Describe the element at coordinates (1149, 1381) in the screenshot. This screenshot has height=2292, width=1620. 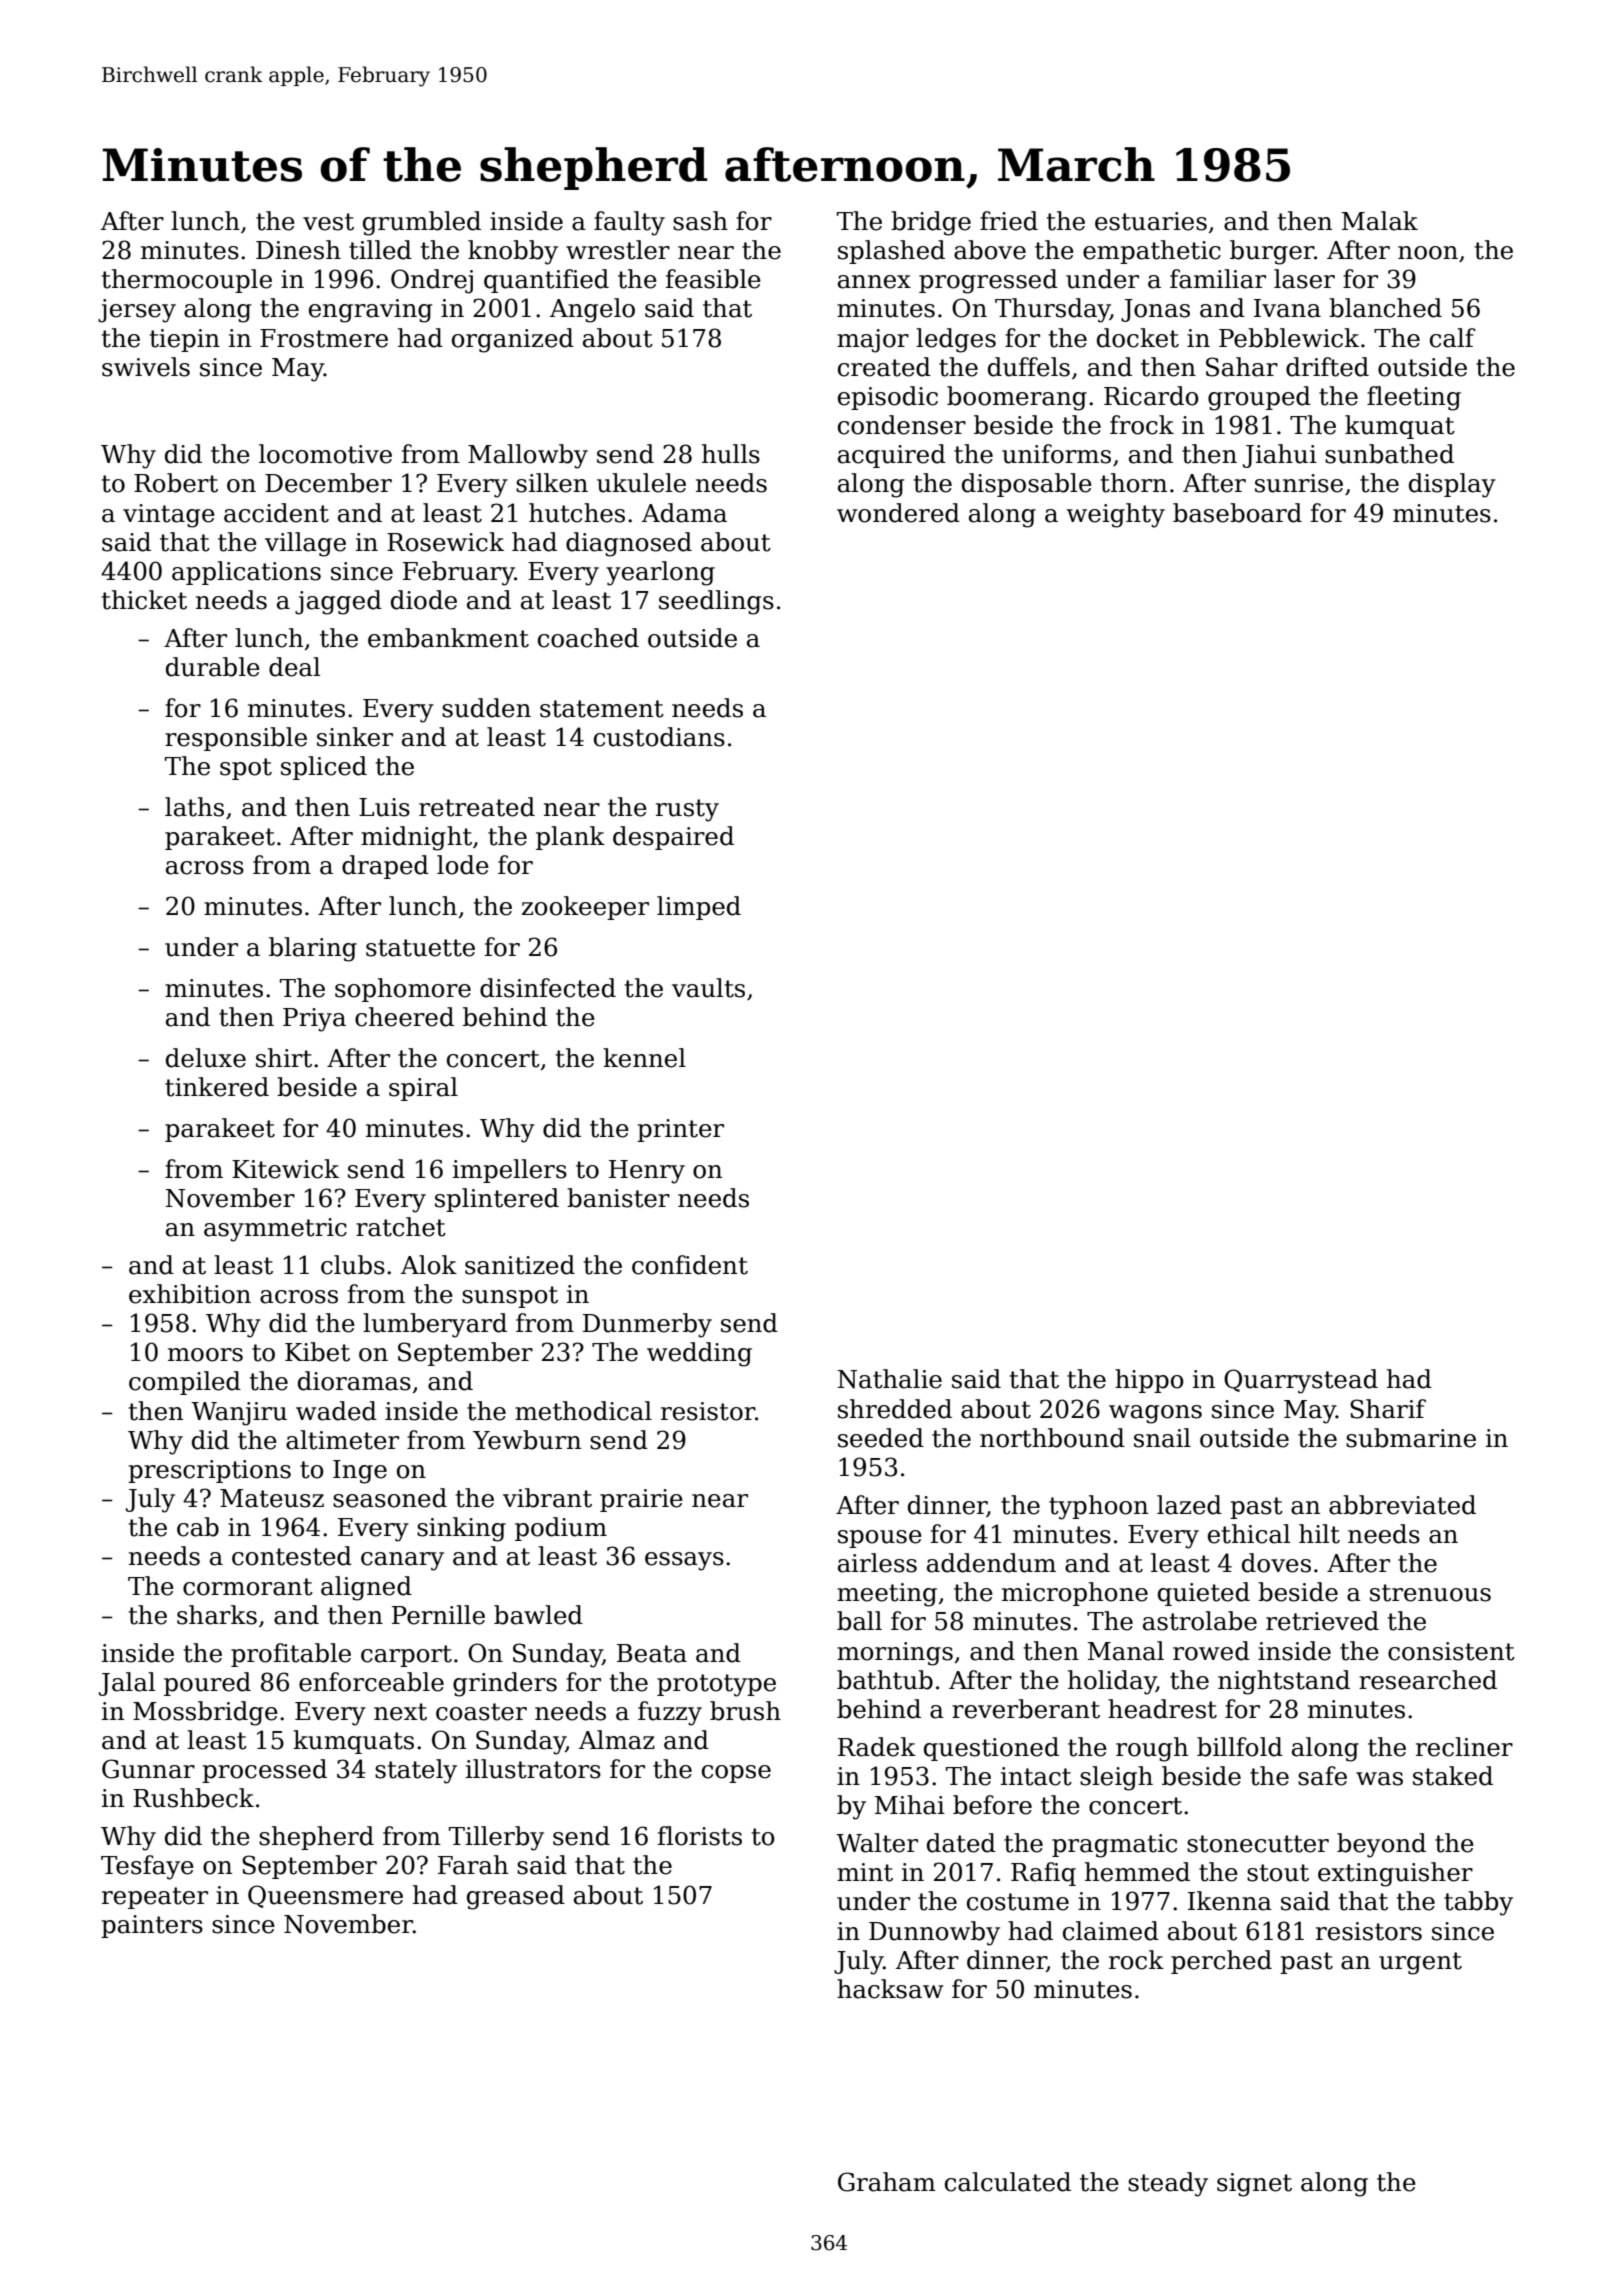
I see `hippo` at that location.
